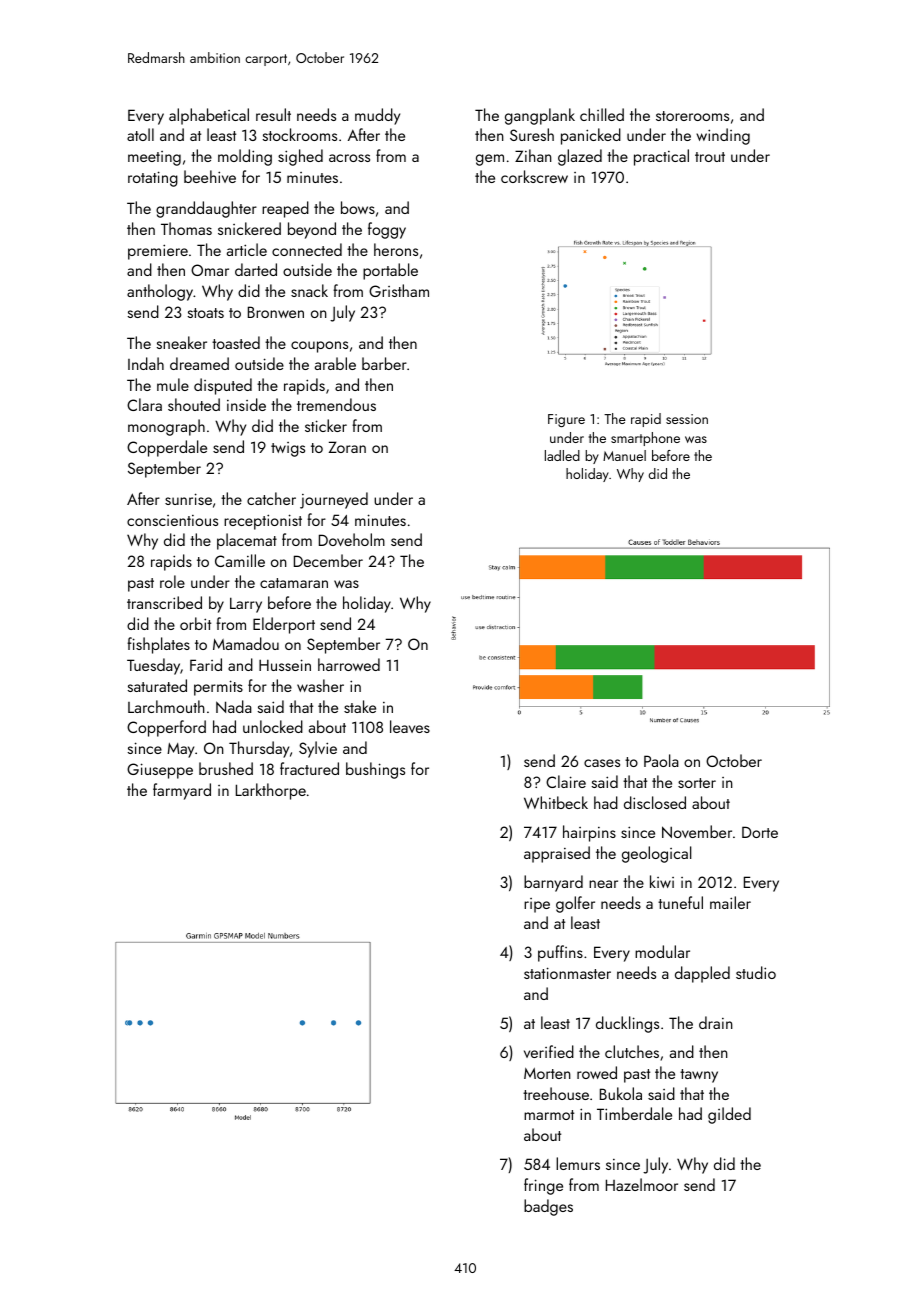  Describe the element at coordinates (655, 802) in the screenshot. I see `disclosed` at that location.
